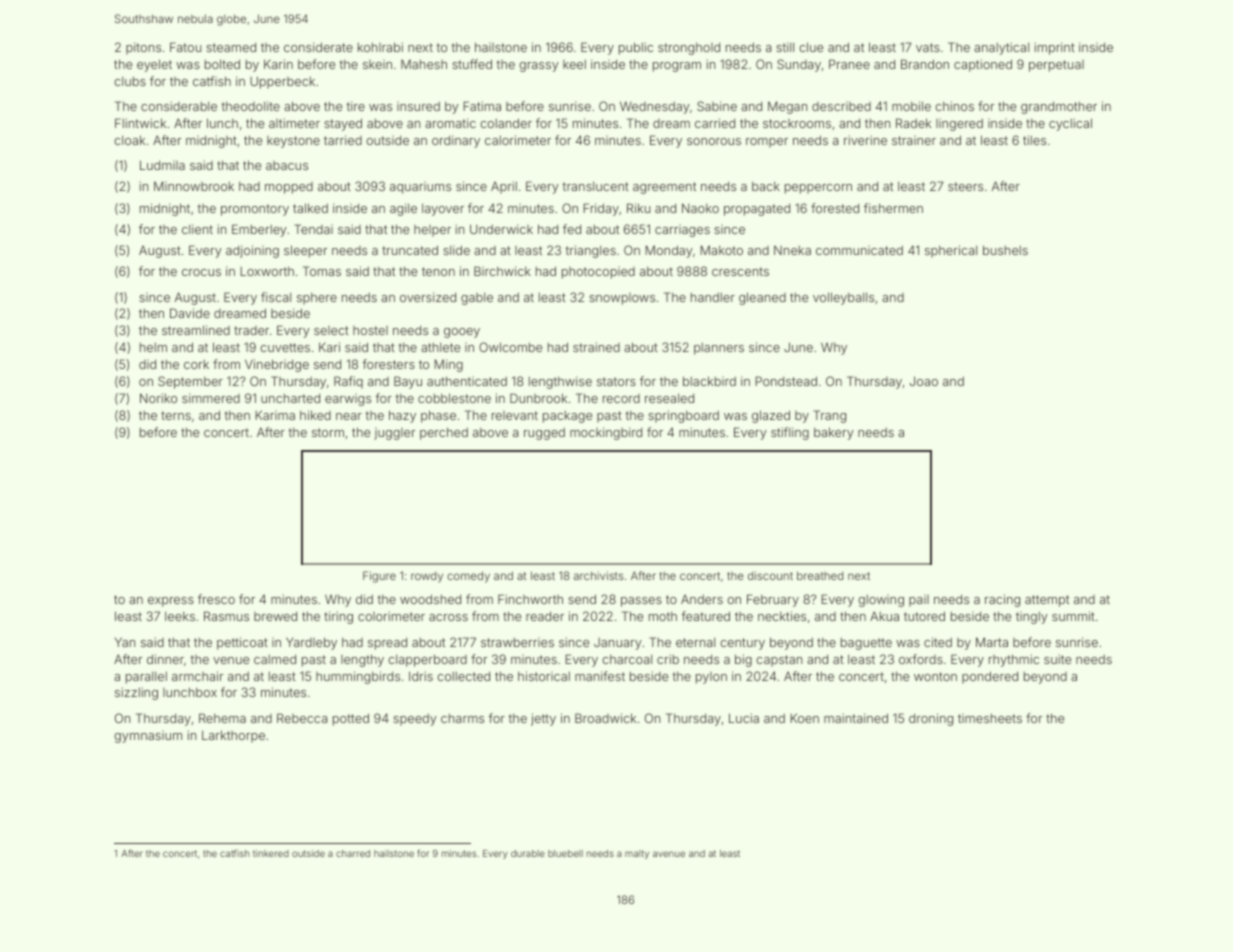 The width and height of the image is (1233, 952). I want to click on leeks, so click(180, 616).
